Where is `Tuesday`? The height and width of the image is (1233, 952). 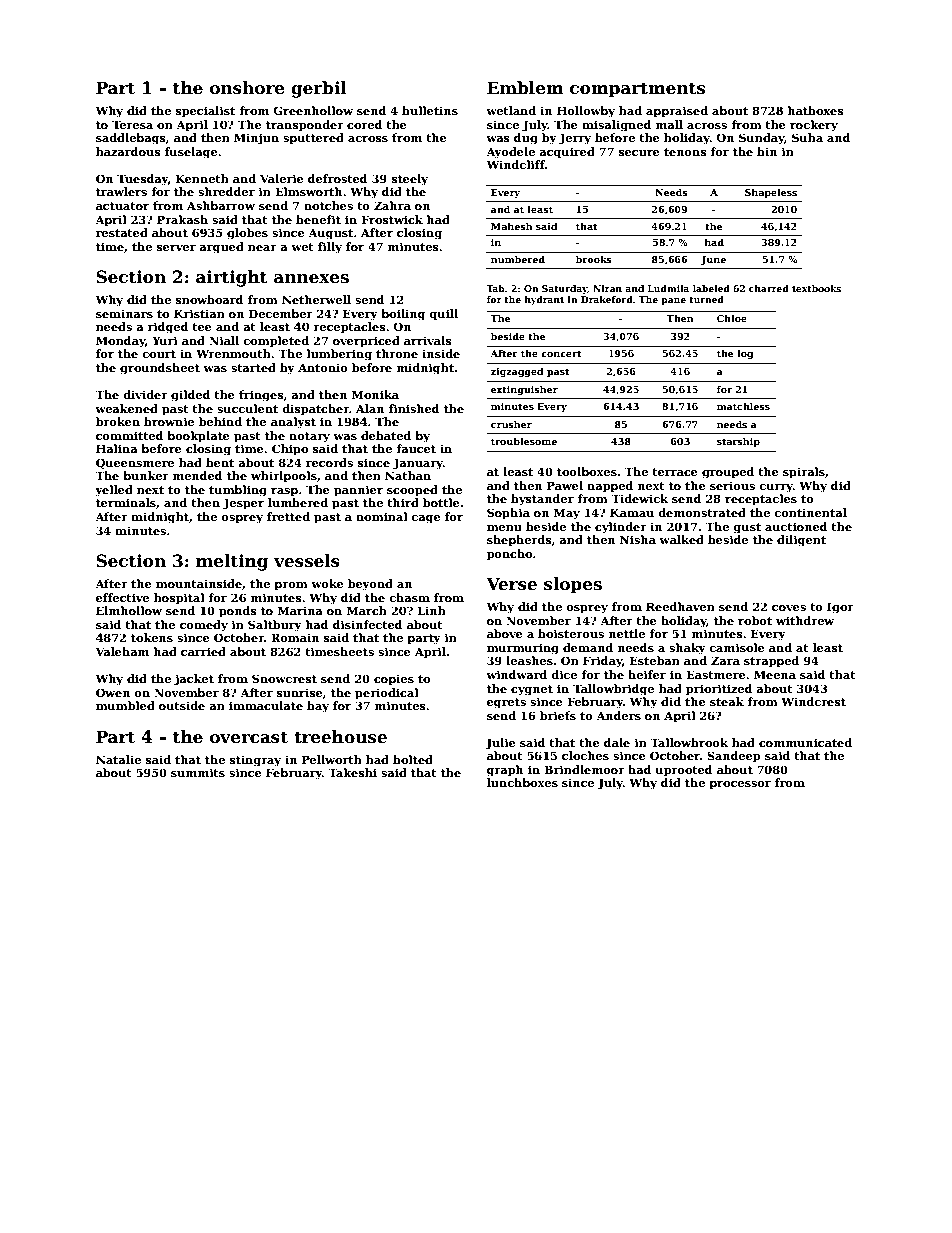 Tuesday is located at coordinates (142, 180).
